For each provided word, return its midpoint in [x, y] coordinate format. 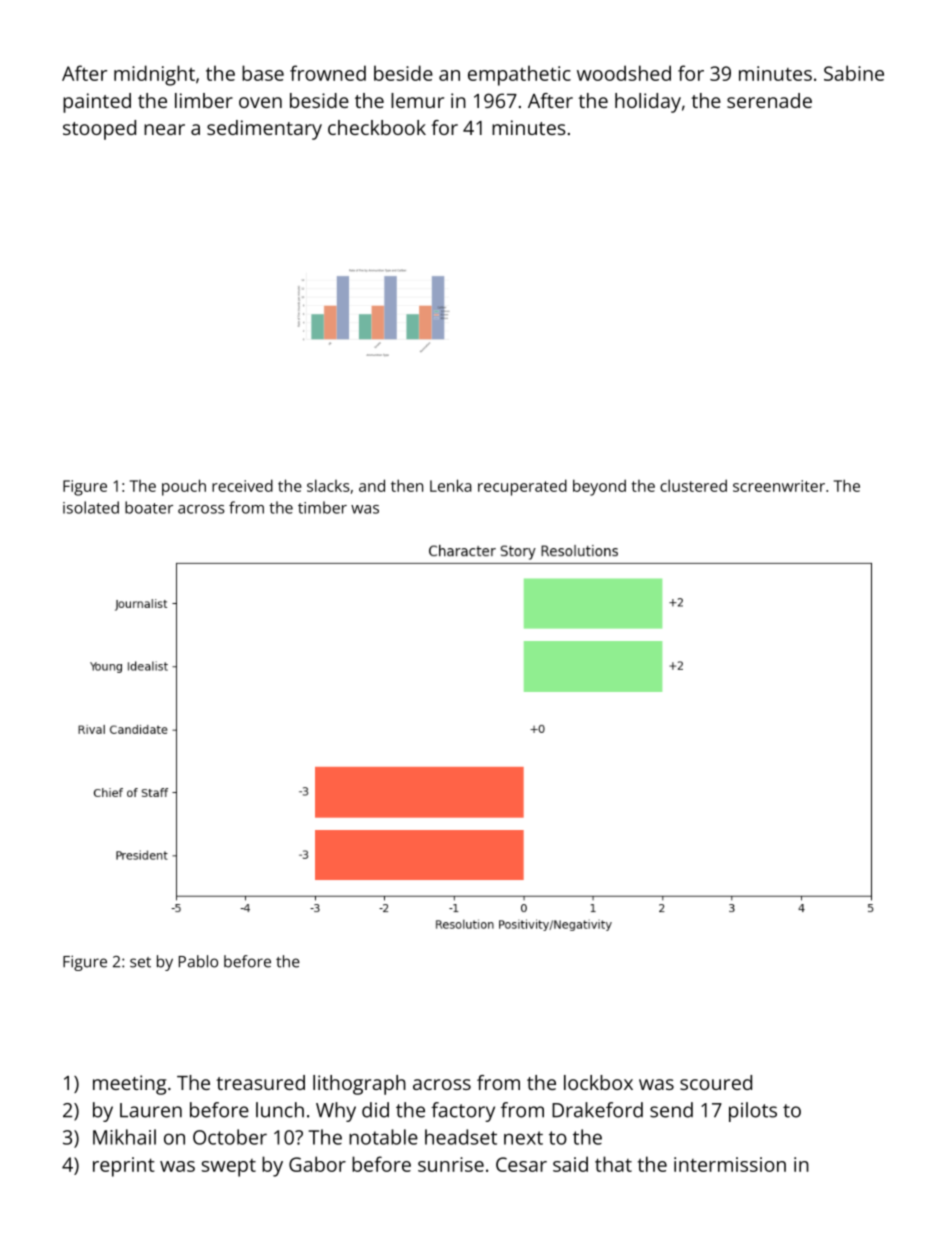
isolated [91, 507]
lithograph [359, 1085]
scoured [716, 1082]
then [407, 485]
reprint [124, 1167]
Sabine [854, 73]
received [242, 485]
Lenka [451, 485]
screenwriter [779, 486]
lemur [417, 100]
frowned [328, 73]
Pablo [198, 961]
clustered [693, 485]
